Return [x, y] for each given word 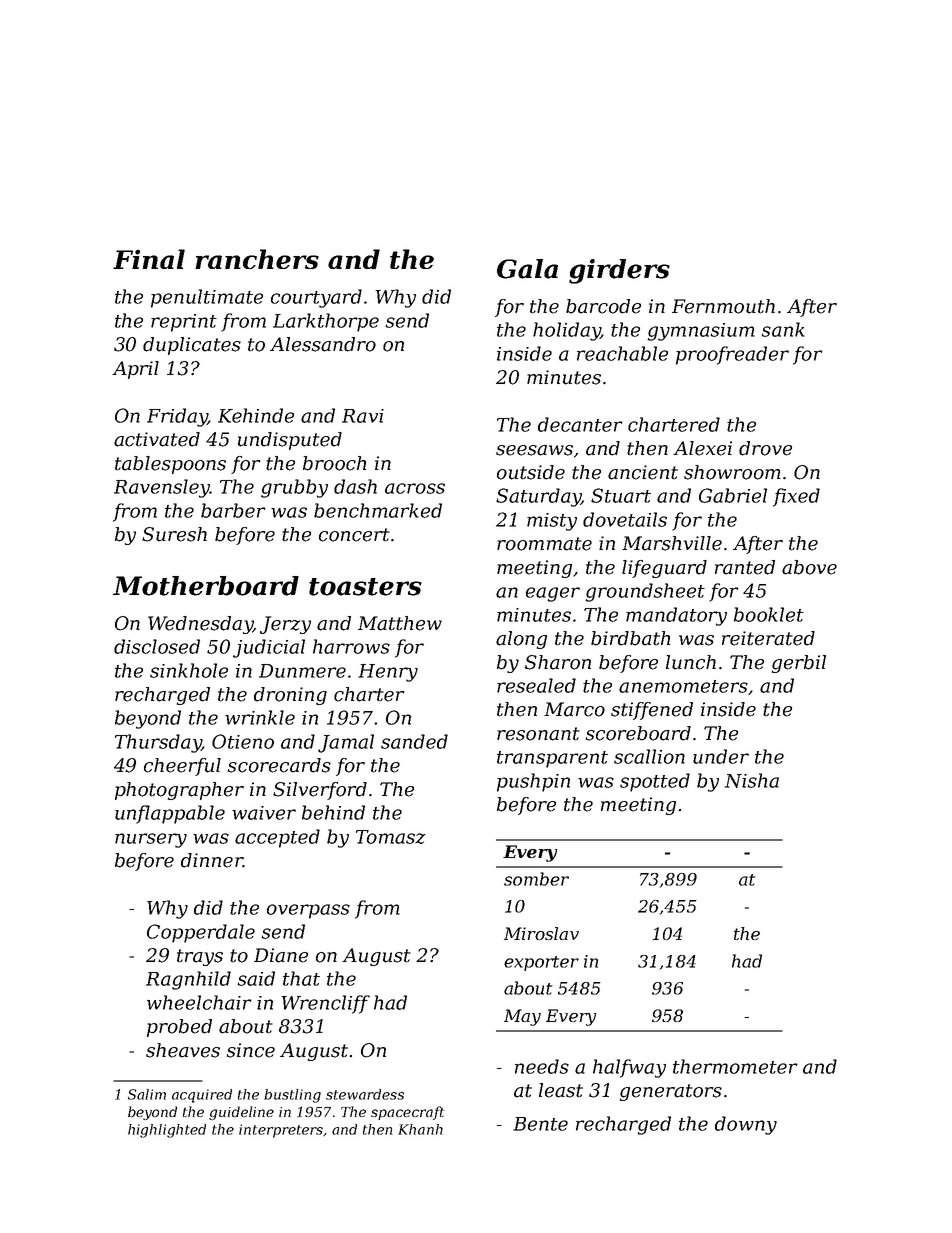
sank [783, 329]
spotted [655, 782]
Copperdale [201, 933]
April [135, 370]
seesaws [534, 450]
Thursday [158, 743]
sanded [414, 741]
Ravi [363, 416]
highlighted [167, 1131]
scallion [649, 756]
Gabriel [733, 495]
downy [746, 1125]
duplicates [192, 346]
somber [536, 879]
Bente [540, 1124]
